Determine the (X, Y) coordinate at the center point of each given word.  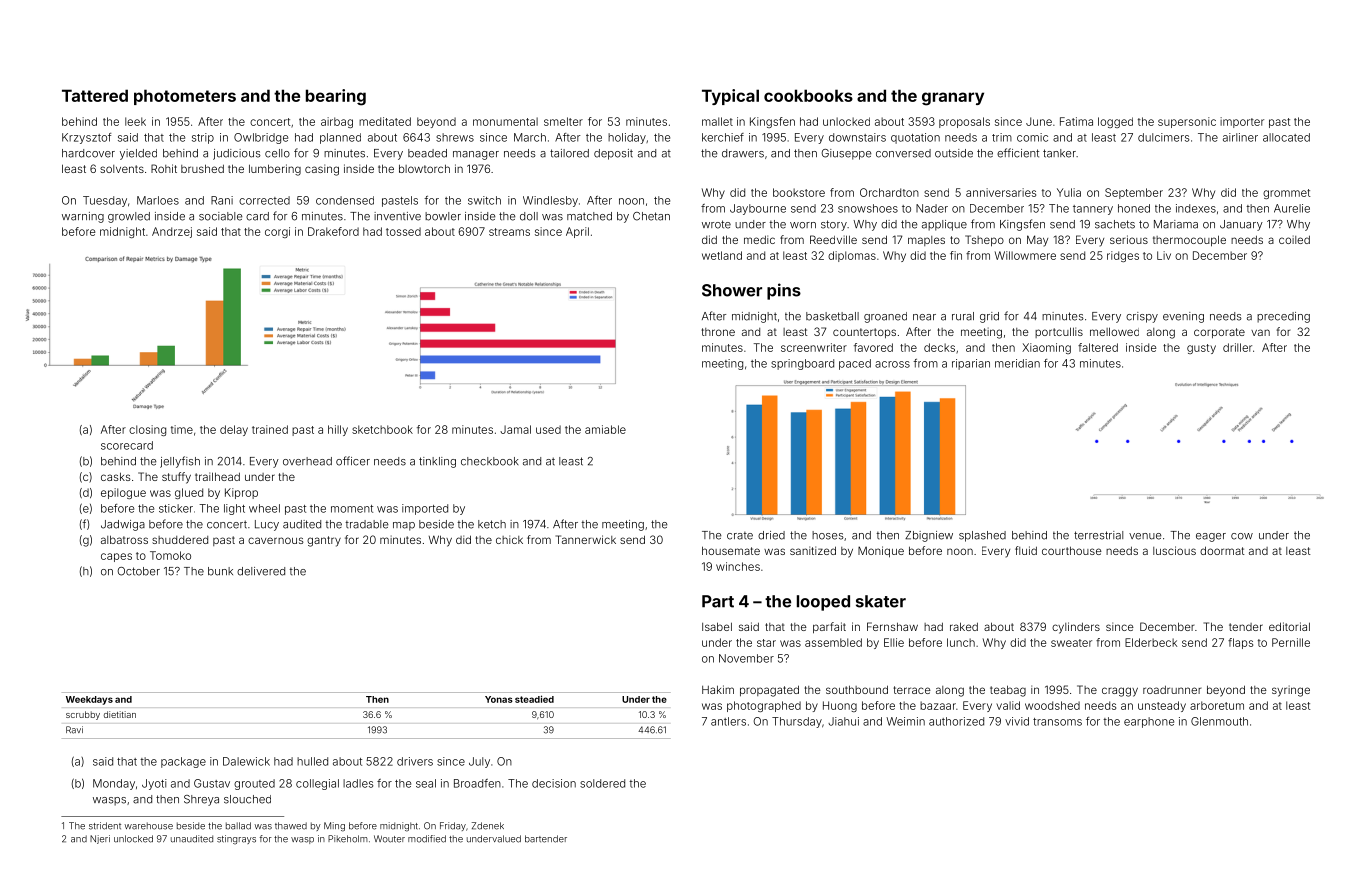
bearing (336, 97)
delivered (261, 571)
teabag (1008, 691)
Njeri (100, 839)
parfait (829, 628)
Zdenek (488, 826)
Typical (730, 97)
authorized (956, 721)
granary (953, 99)
